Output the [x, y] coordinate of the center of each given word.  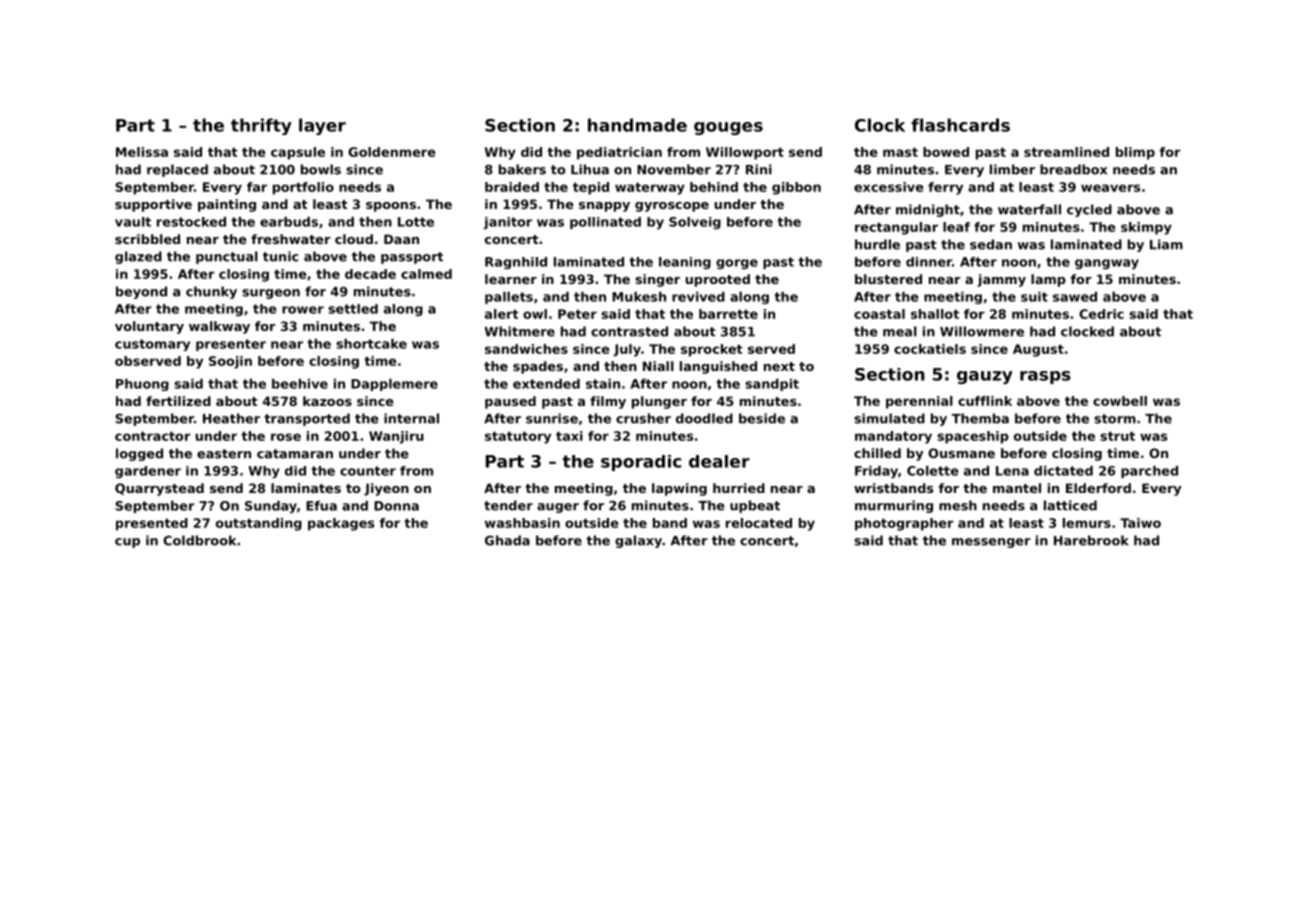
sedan [991, 244]
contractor [153, 436]
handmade [637, 125]
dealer [719, 461]
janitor [508, 223]
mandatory [893, 437]
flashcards [960, 125]
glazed [138, 257]
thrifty [261, 126]
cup [127, 543]
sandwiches [526, 349]
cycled [1089, 210]
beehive [300, 384]
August [1038, 350]
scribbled [147, 239]
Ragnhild [516, 263]
